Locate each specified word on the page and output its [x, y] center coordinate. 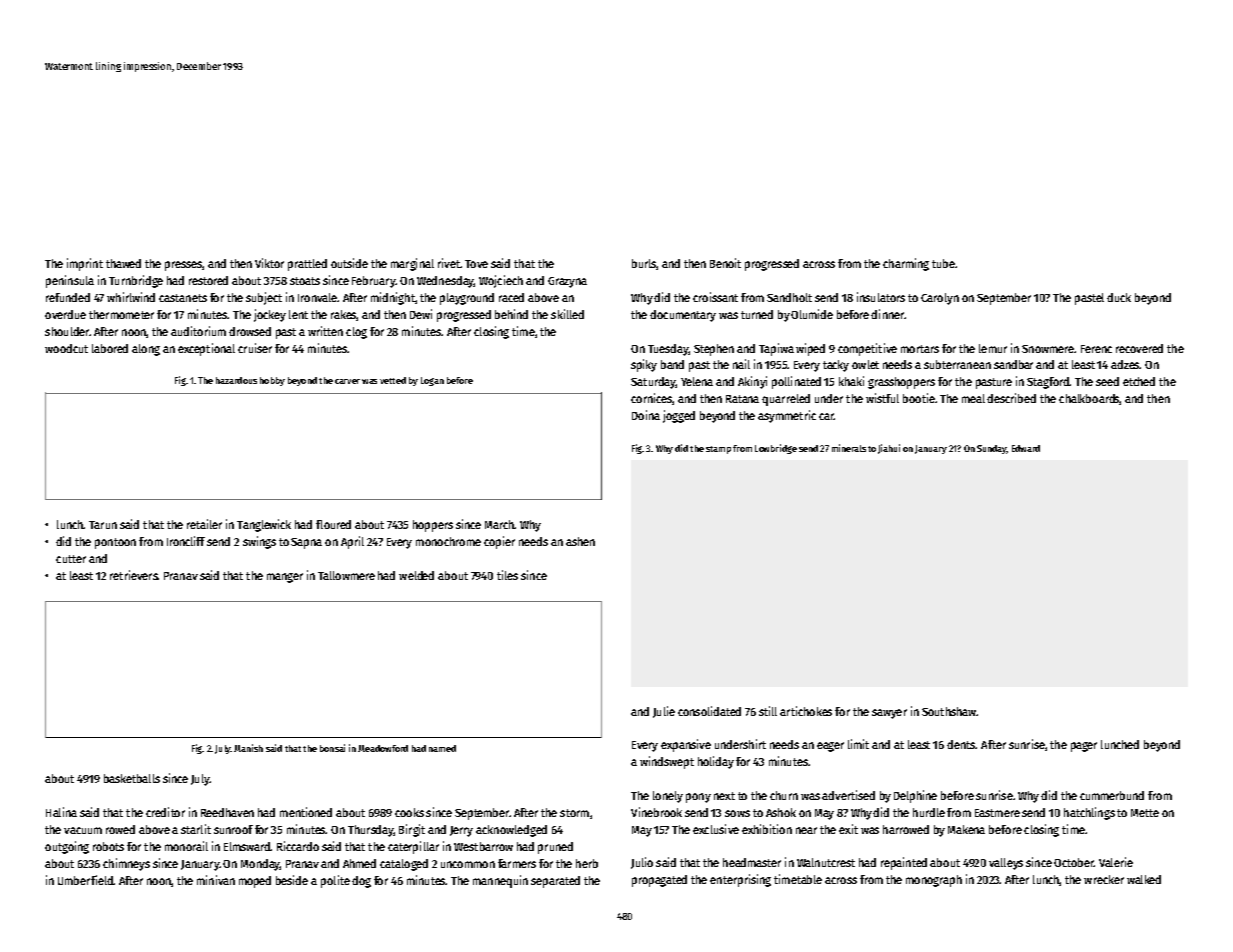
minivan [216, 880]
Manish [248, 748]
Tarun [103, 525]
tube [943, 263]
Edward [1026, 448]
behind [511, 314]
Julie [664, 712]
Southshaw [949, 711]
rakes [344, 315]
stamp [718, 450]
